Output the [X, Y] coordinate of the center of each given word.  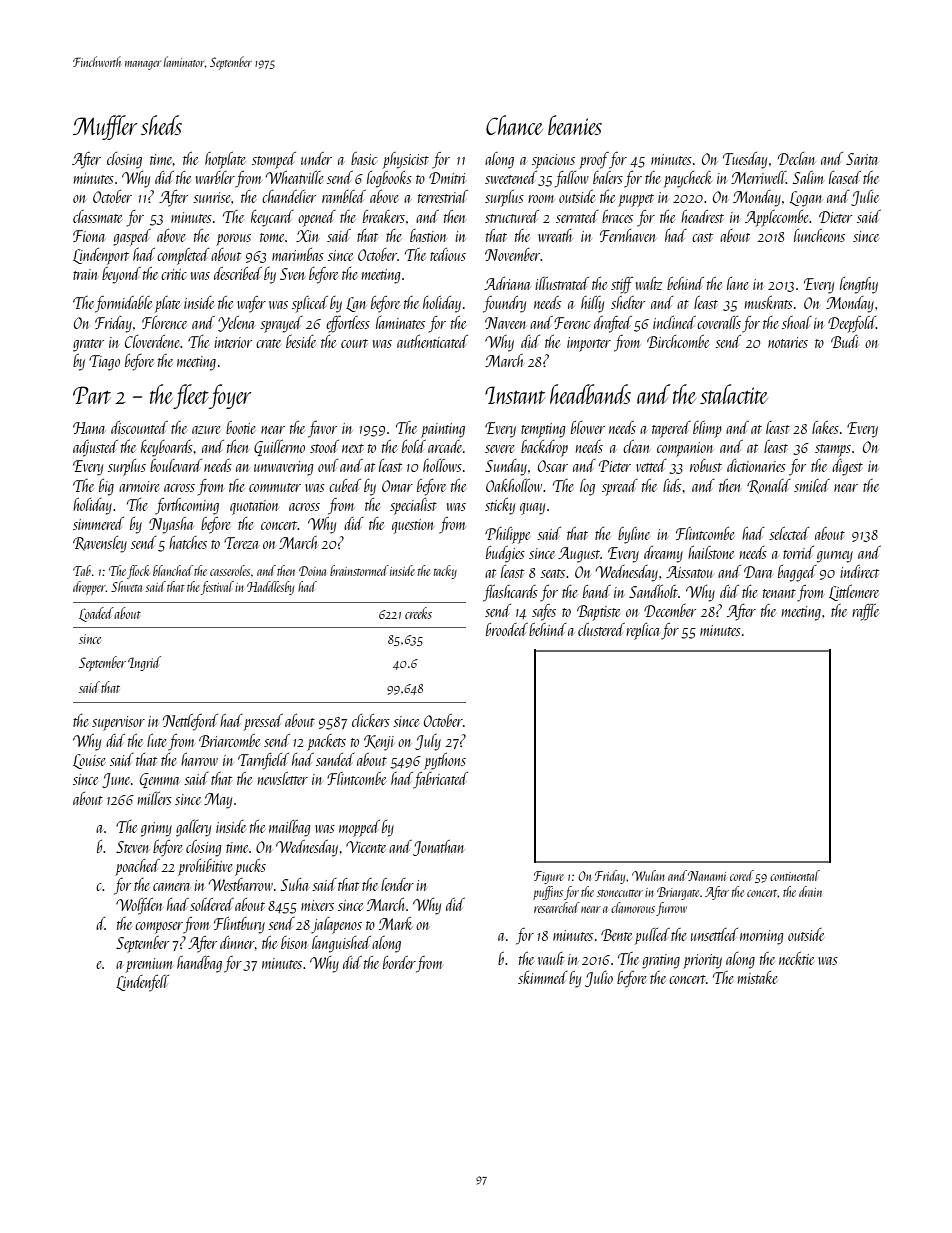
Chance [514, 125]
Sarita [862, 159]
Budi [845, 341]
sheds [161, 125]
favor [322, 429]
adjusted [95, 448]
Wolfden [139, 906]
